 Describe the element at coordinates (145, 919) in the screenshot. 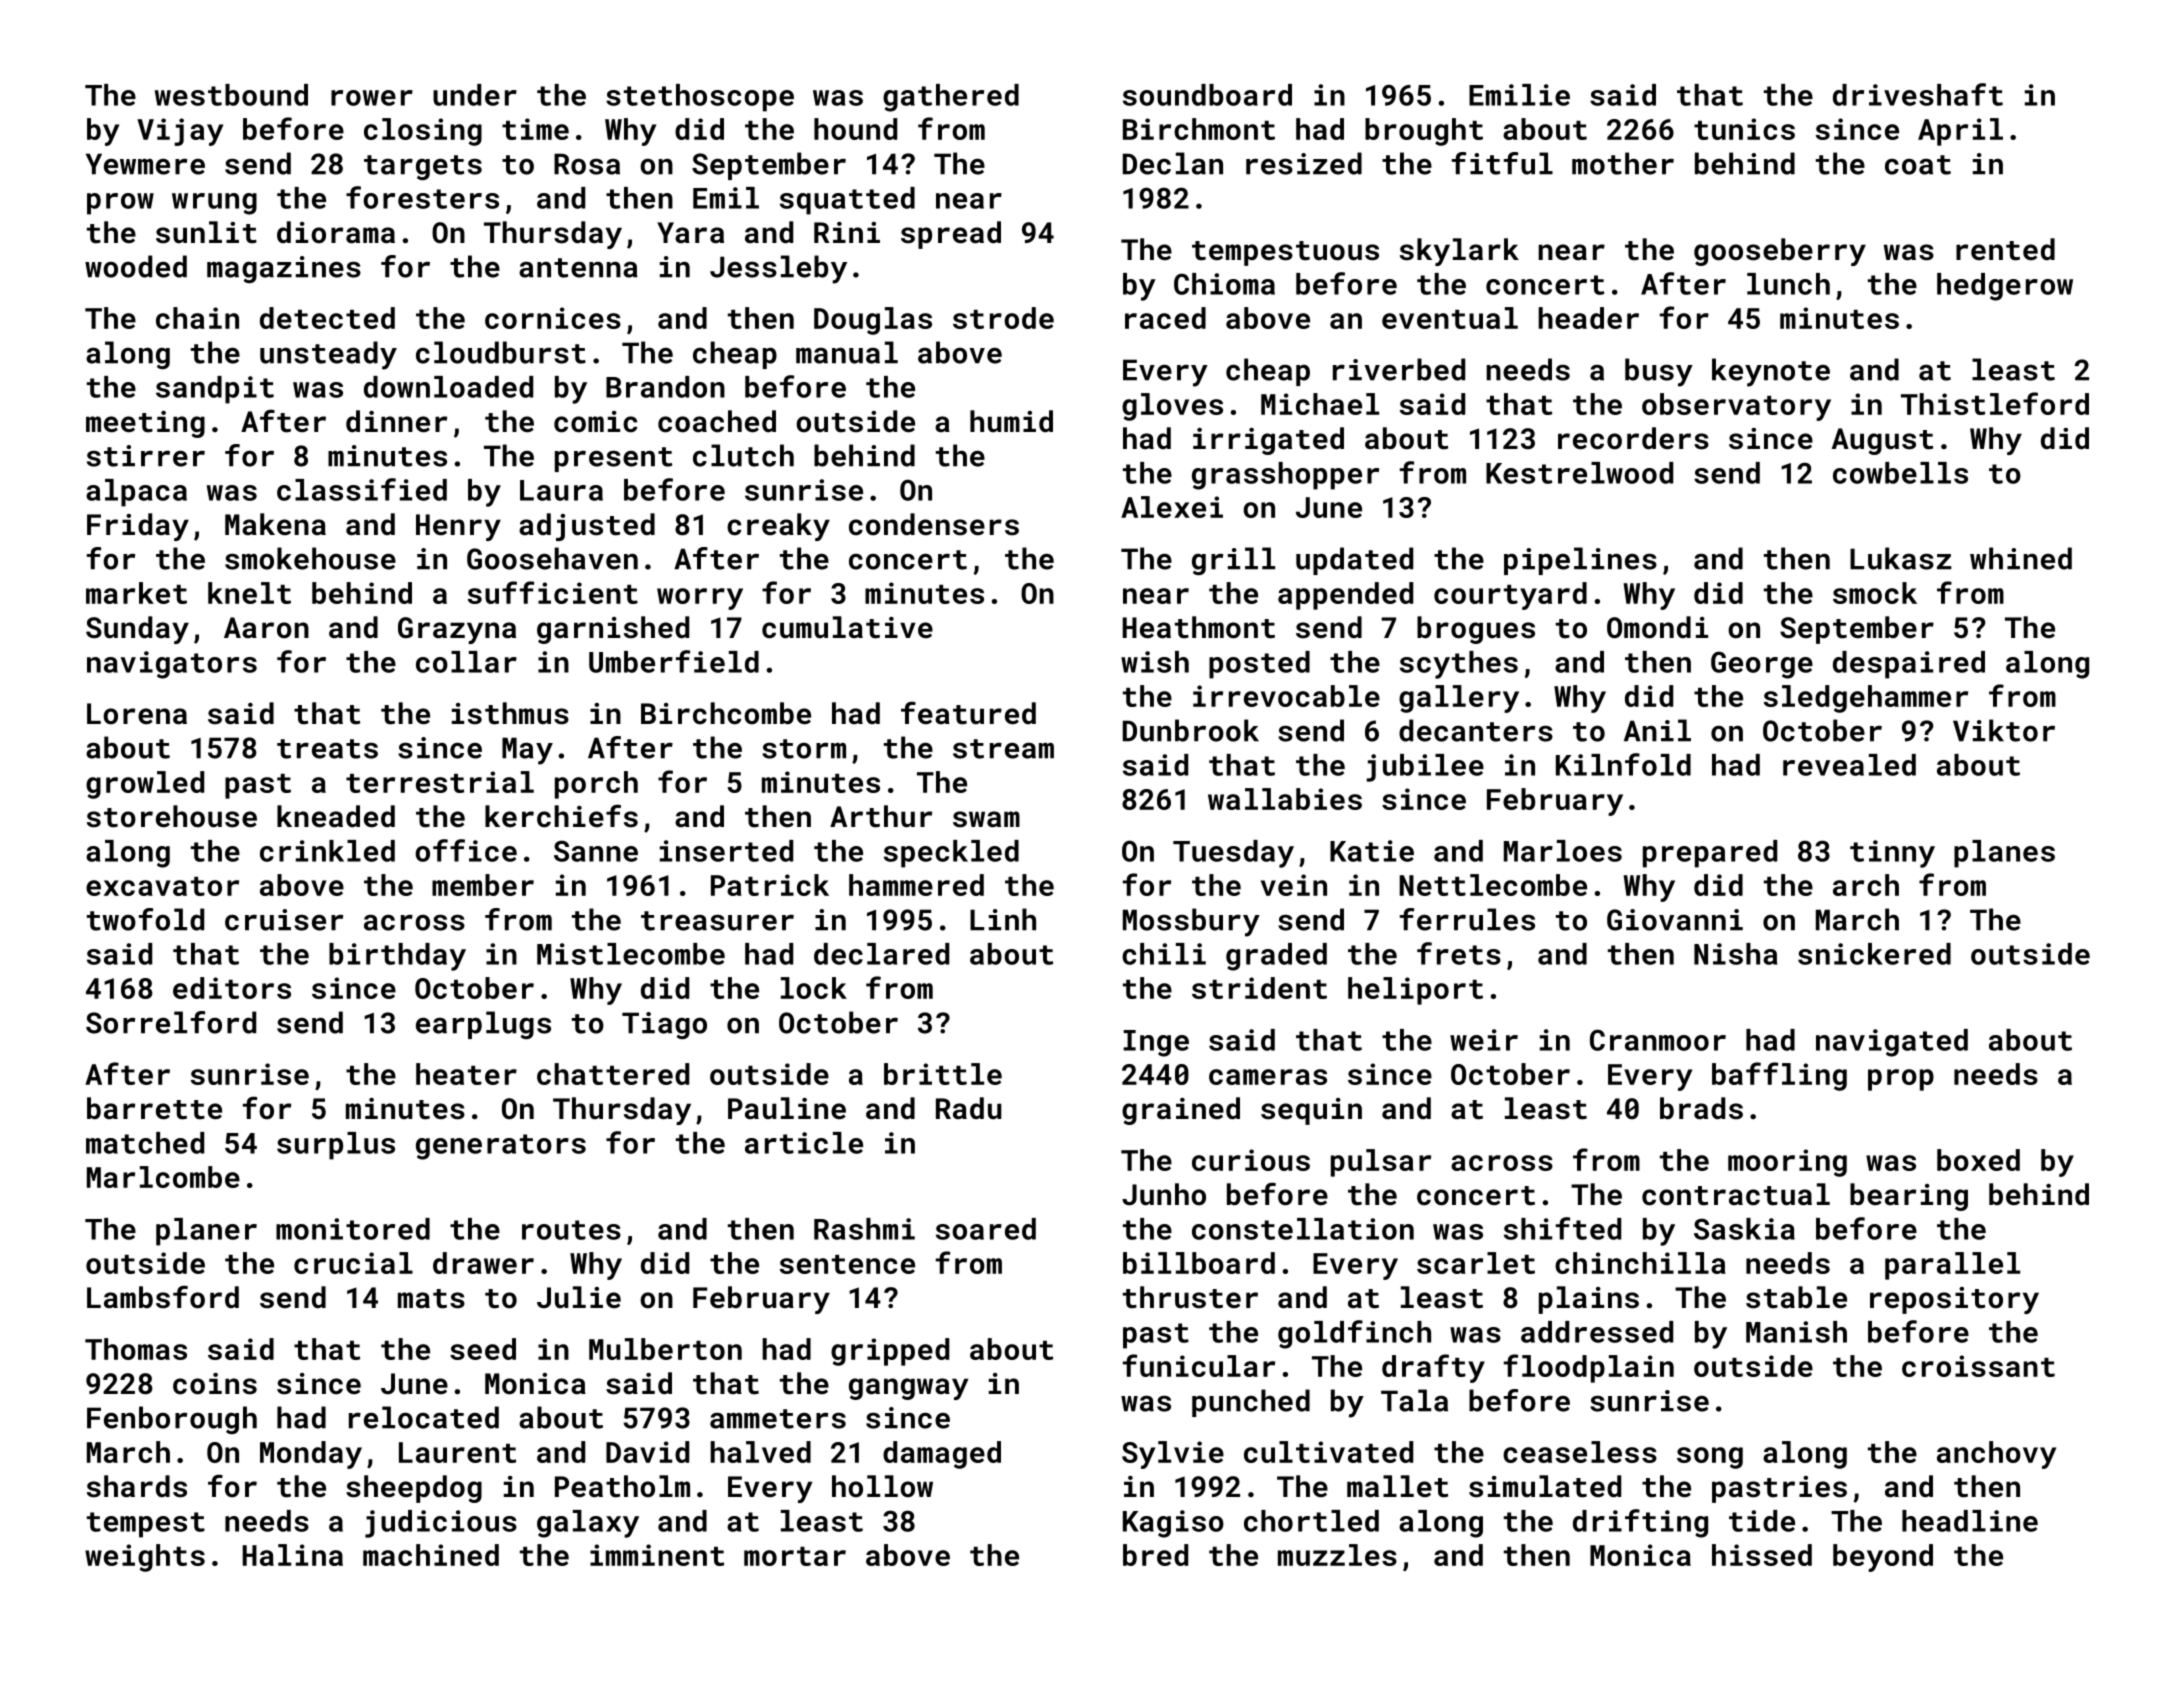

I see `twofold` at that location.
